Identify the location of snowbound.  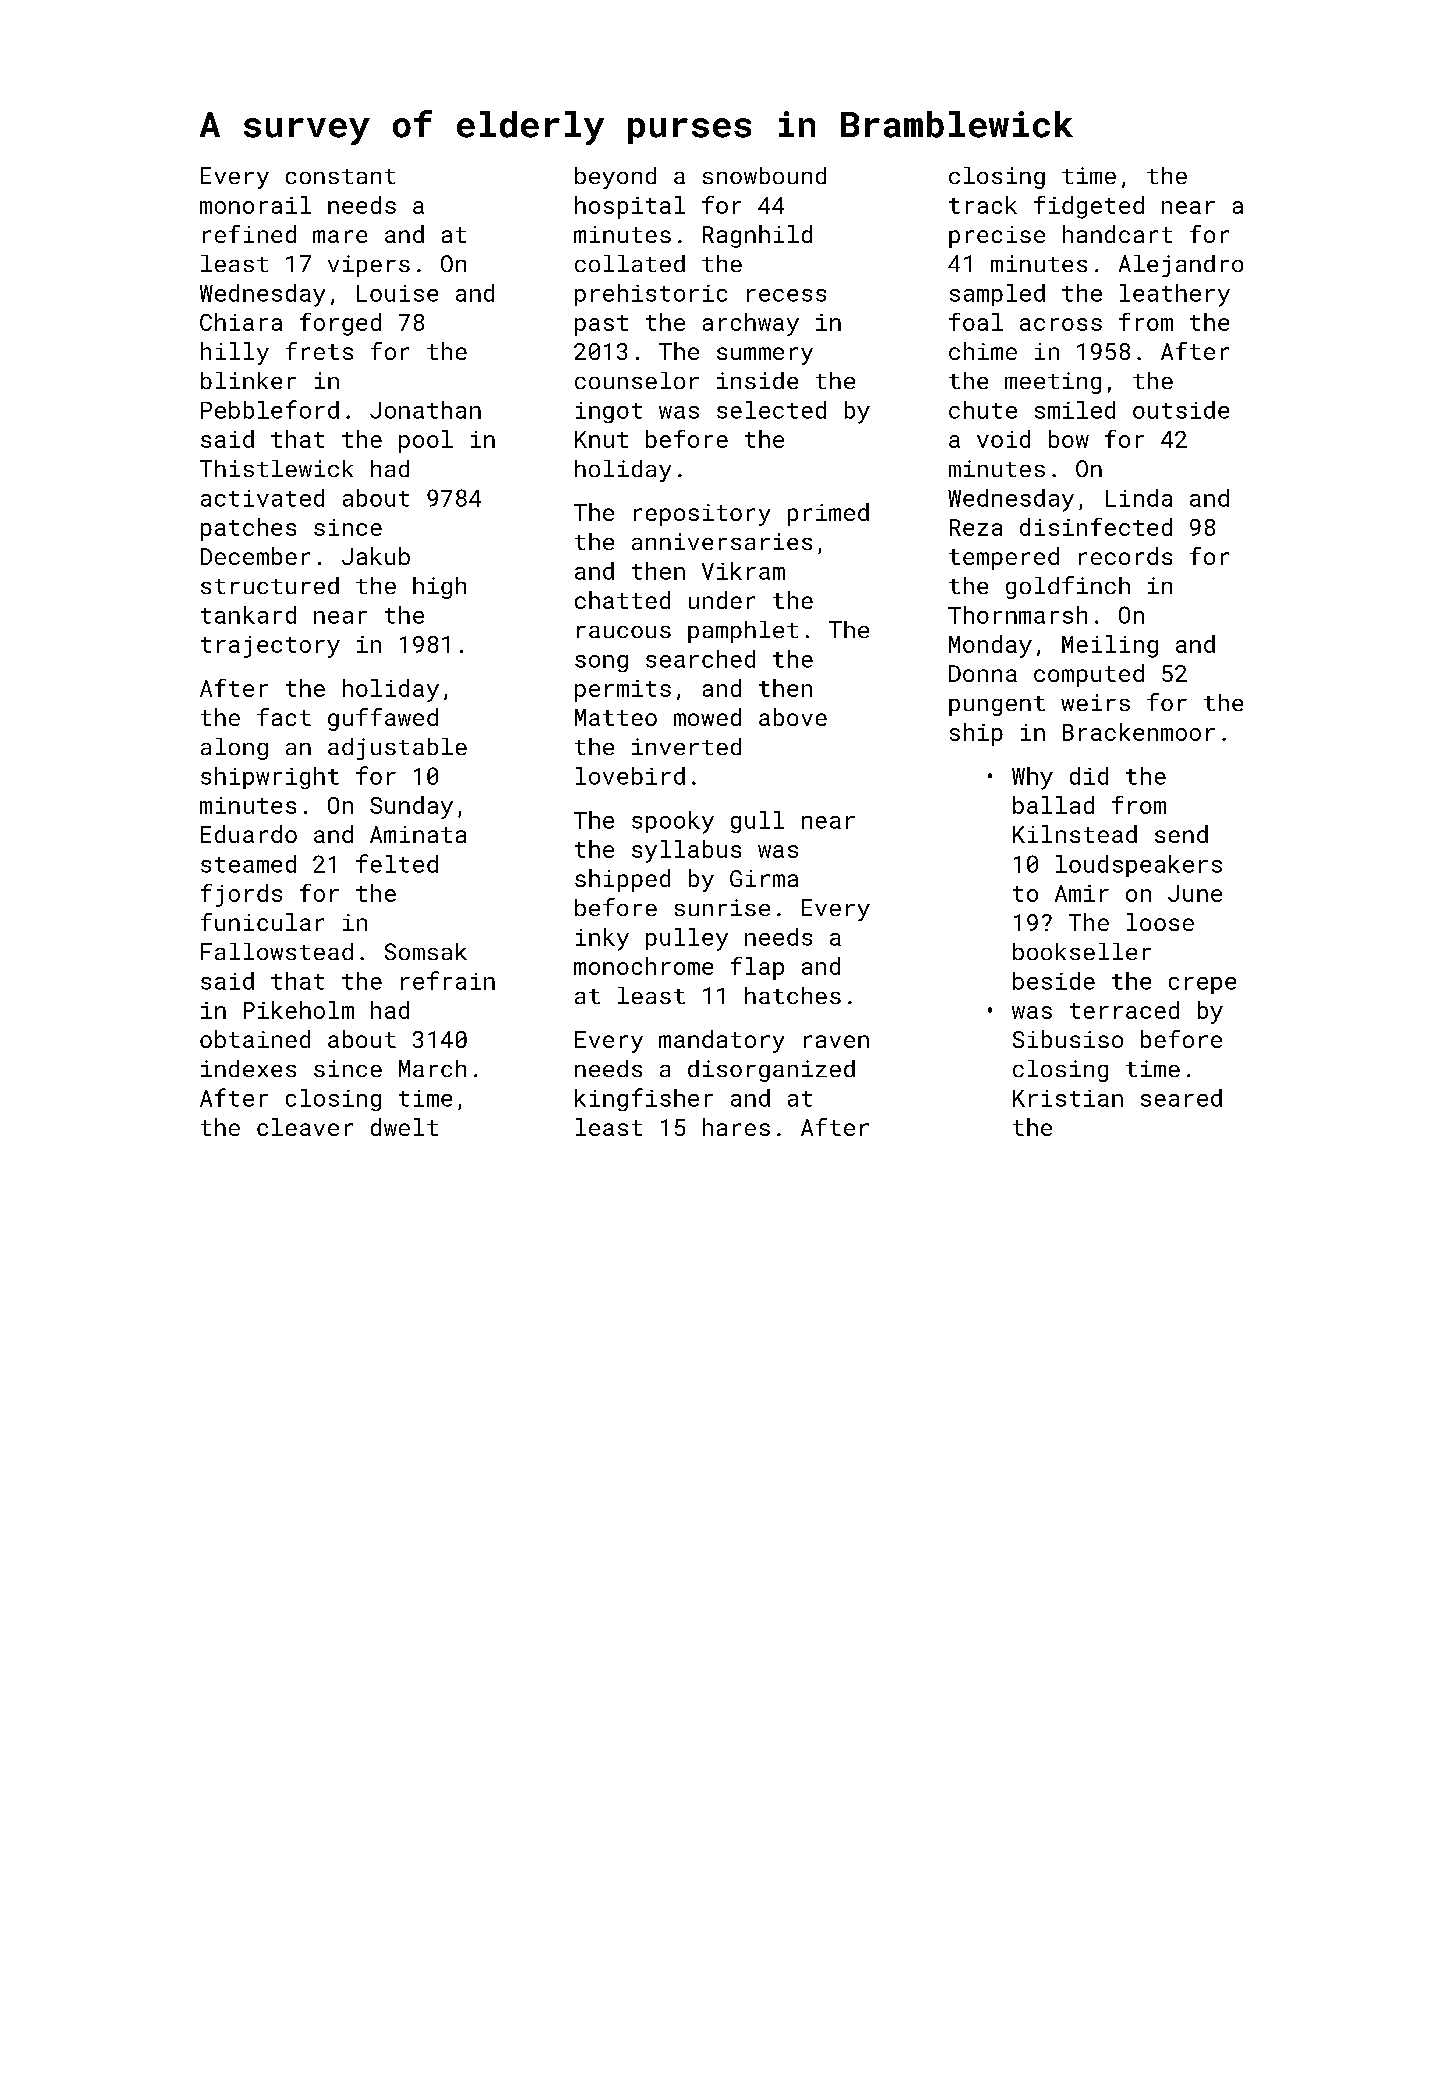
(764, 175).
